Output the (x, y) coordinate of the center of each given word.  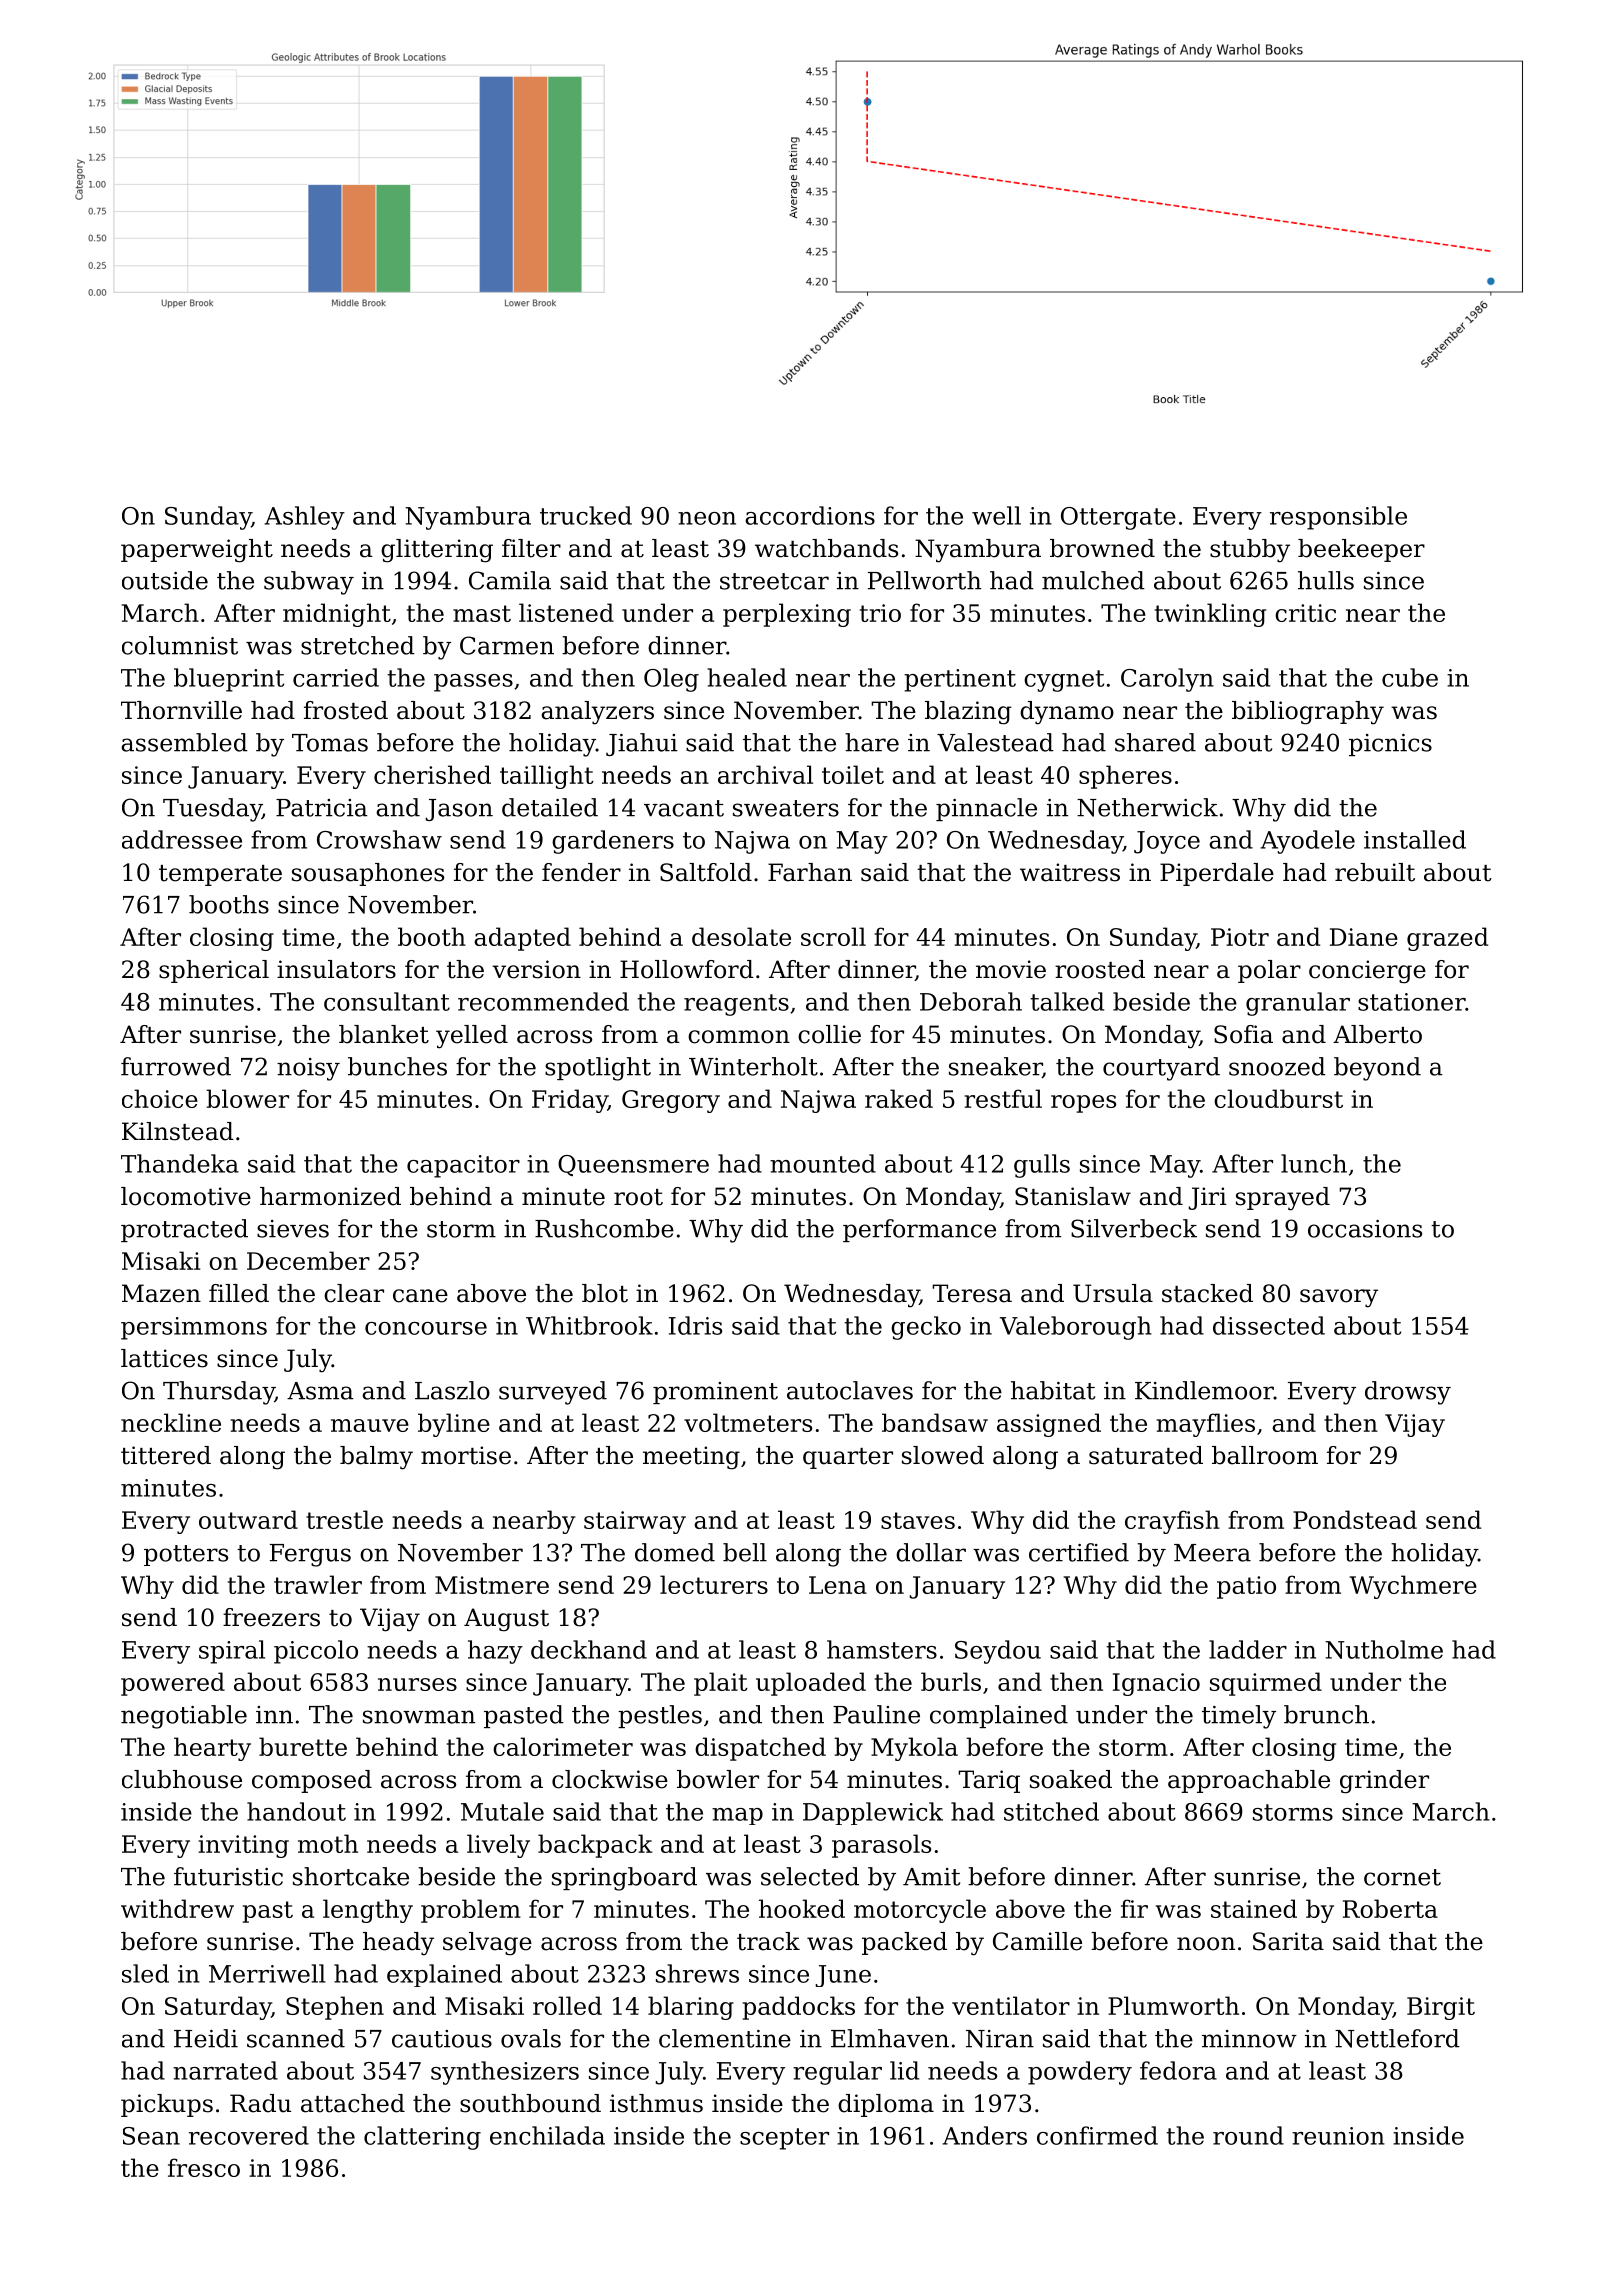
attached (353, 2103)
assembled (184, 742)
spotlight (598, 1069)
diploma (886, 2105)
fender (581, 872)
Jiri (1207, 1198)
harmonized (330, 1196)
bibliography (1308, 713)
